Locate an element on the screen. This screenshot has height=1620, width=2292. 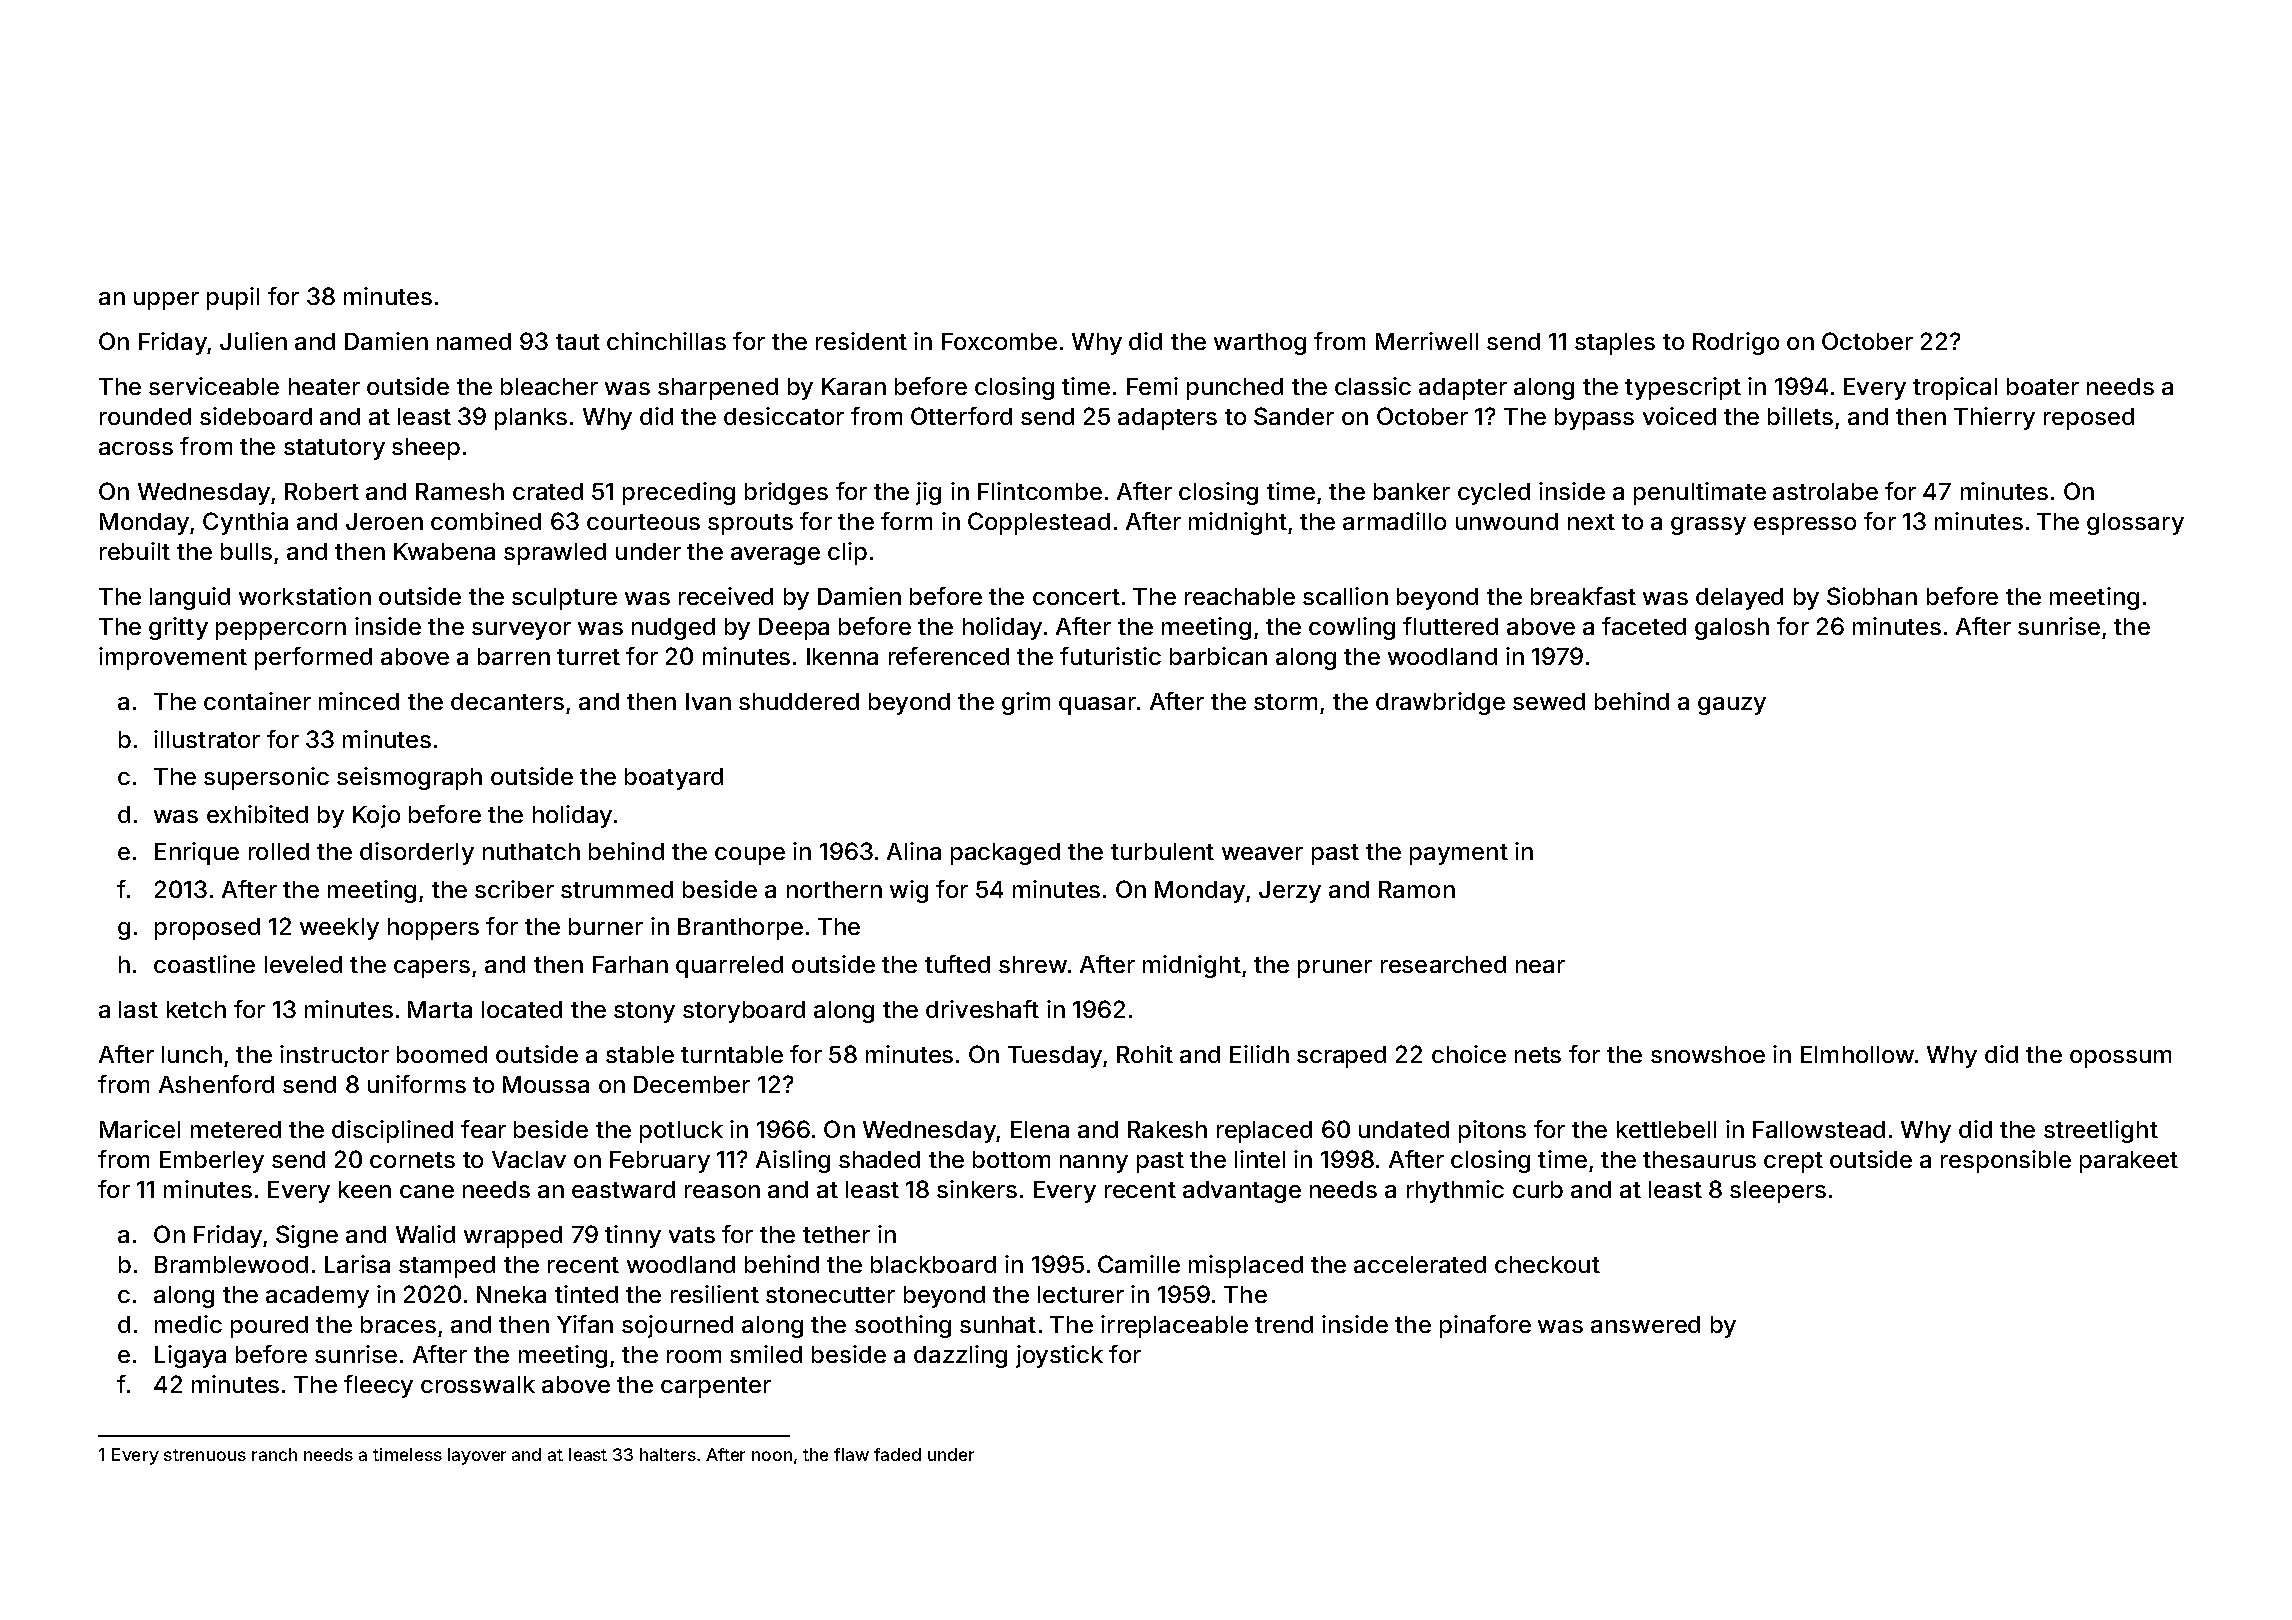
hoppers is located at coordinates (433, 929).
